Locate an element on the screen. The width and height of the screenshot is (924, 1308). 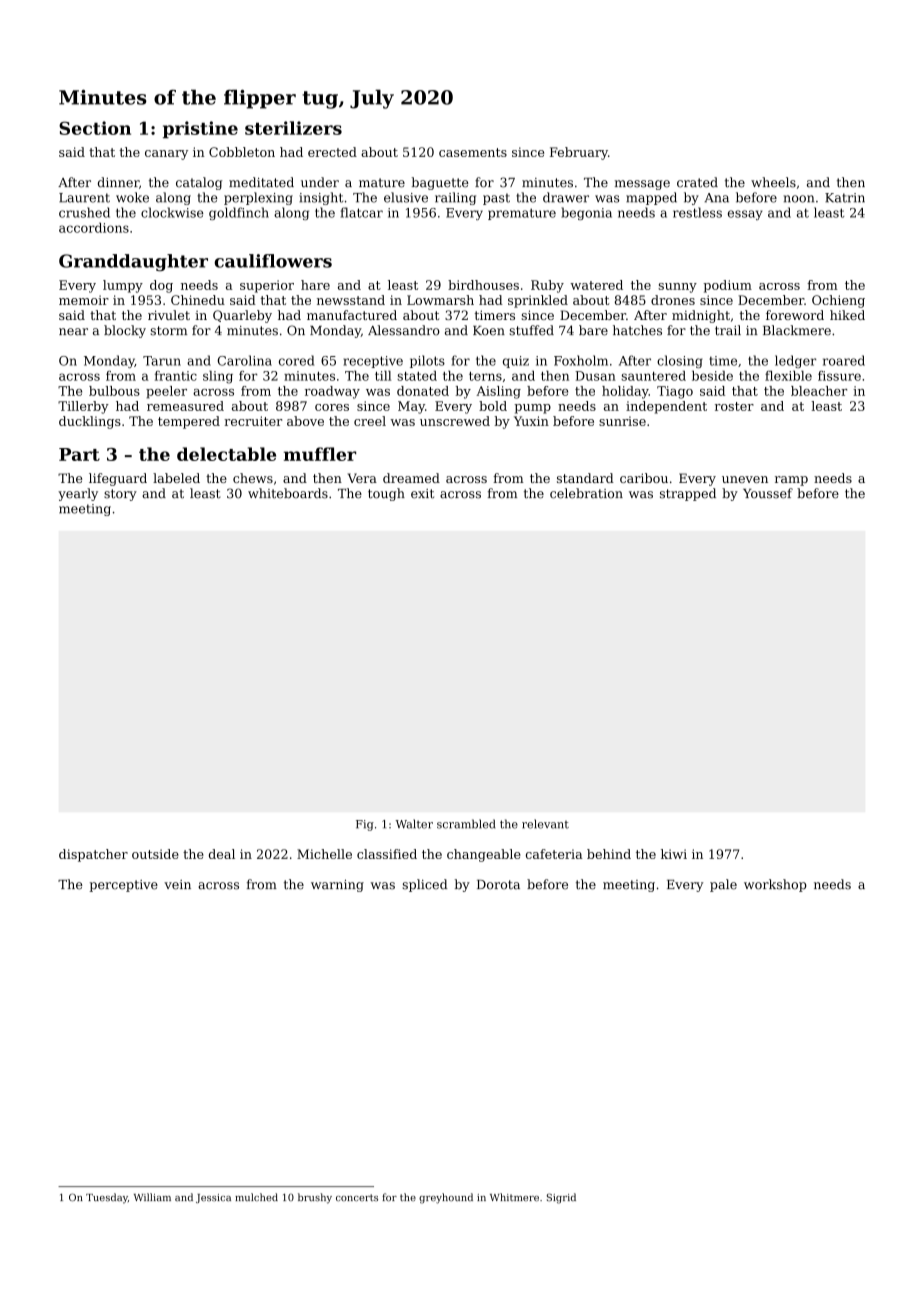
pristine is located at coordinates (200, 130).
